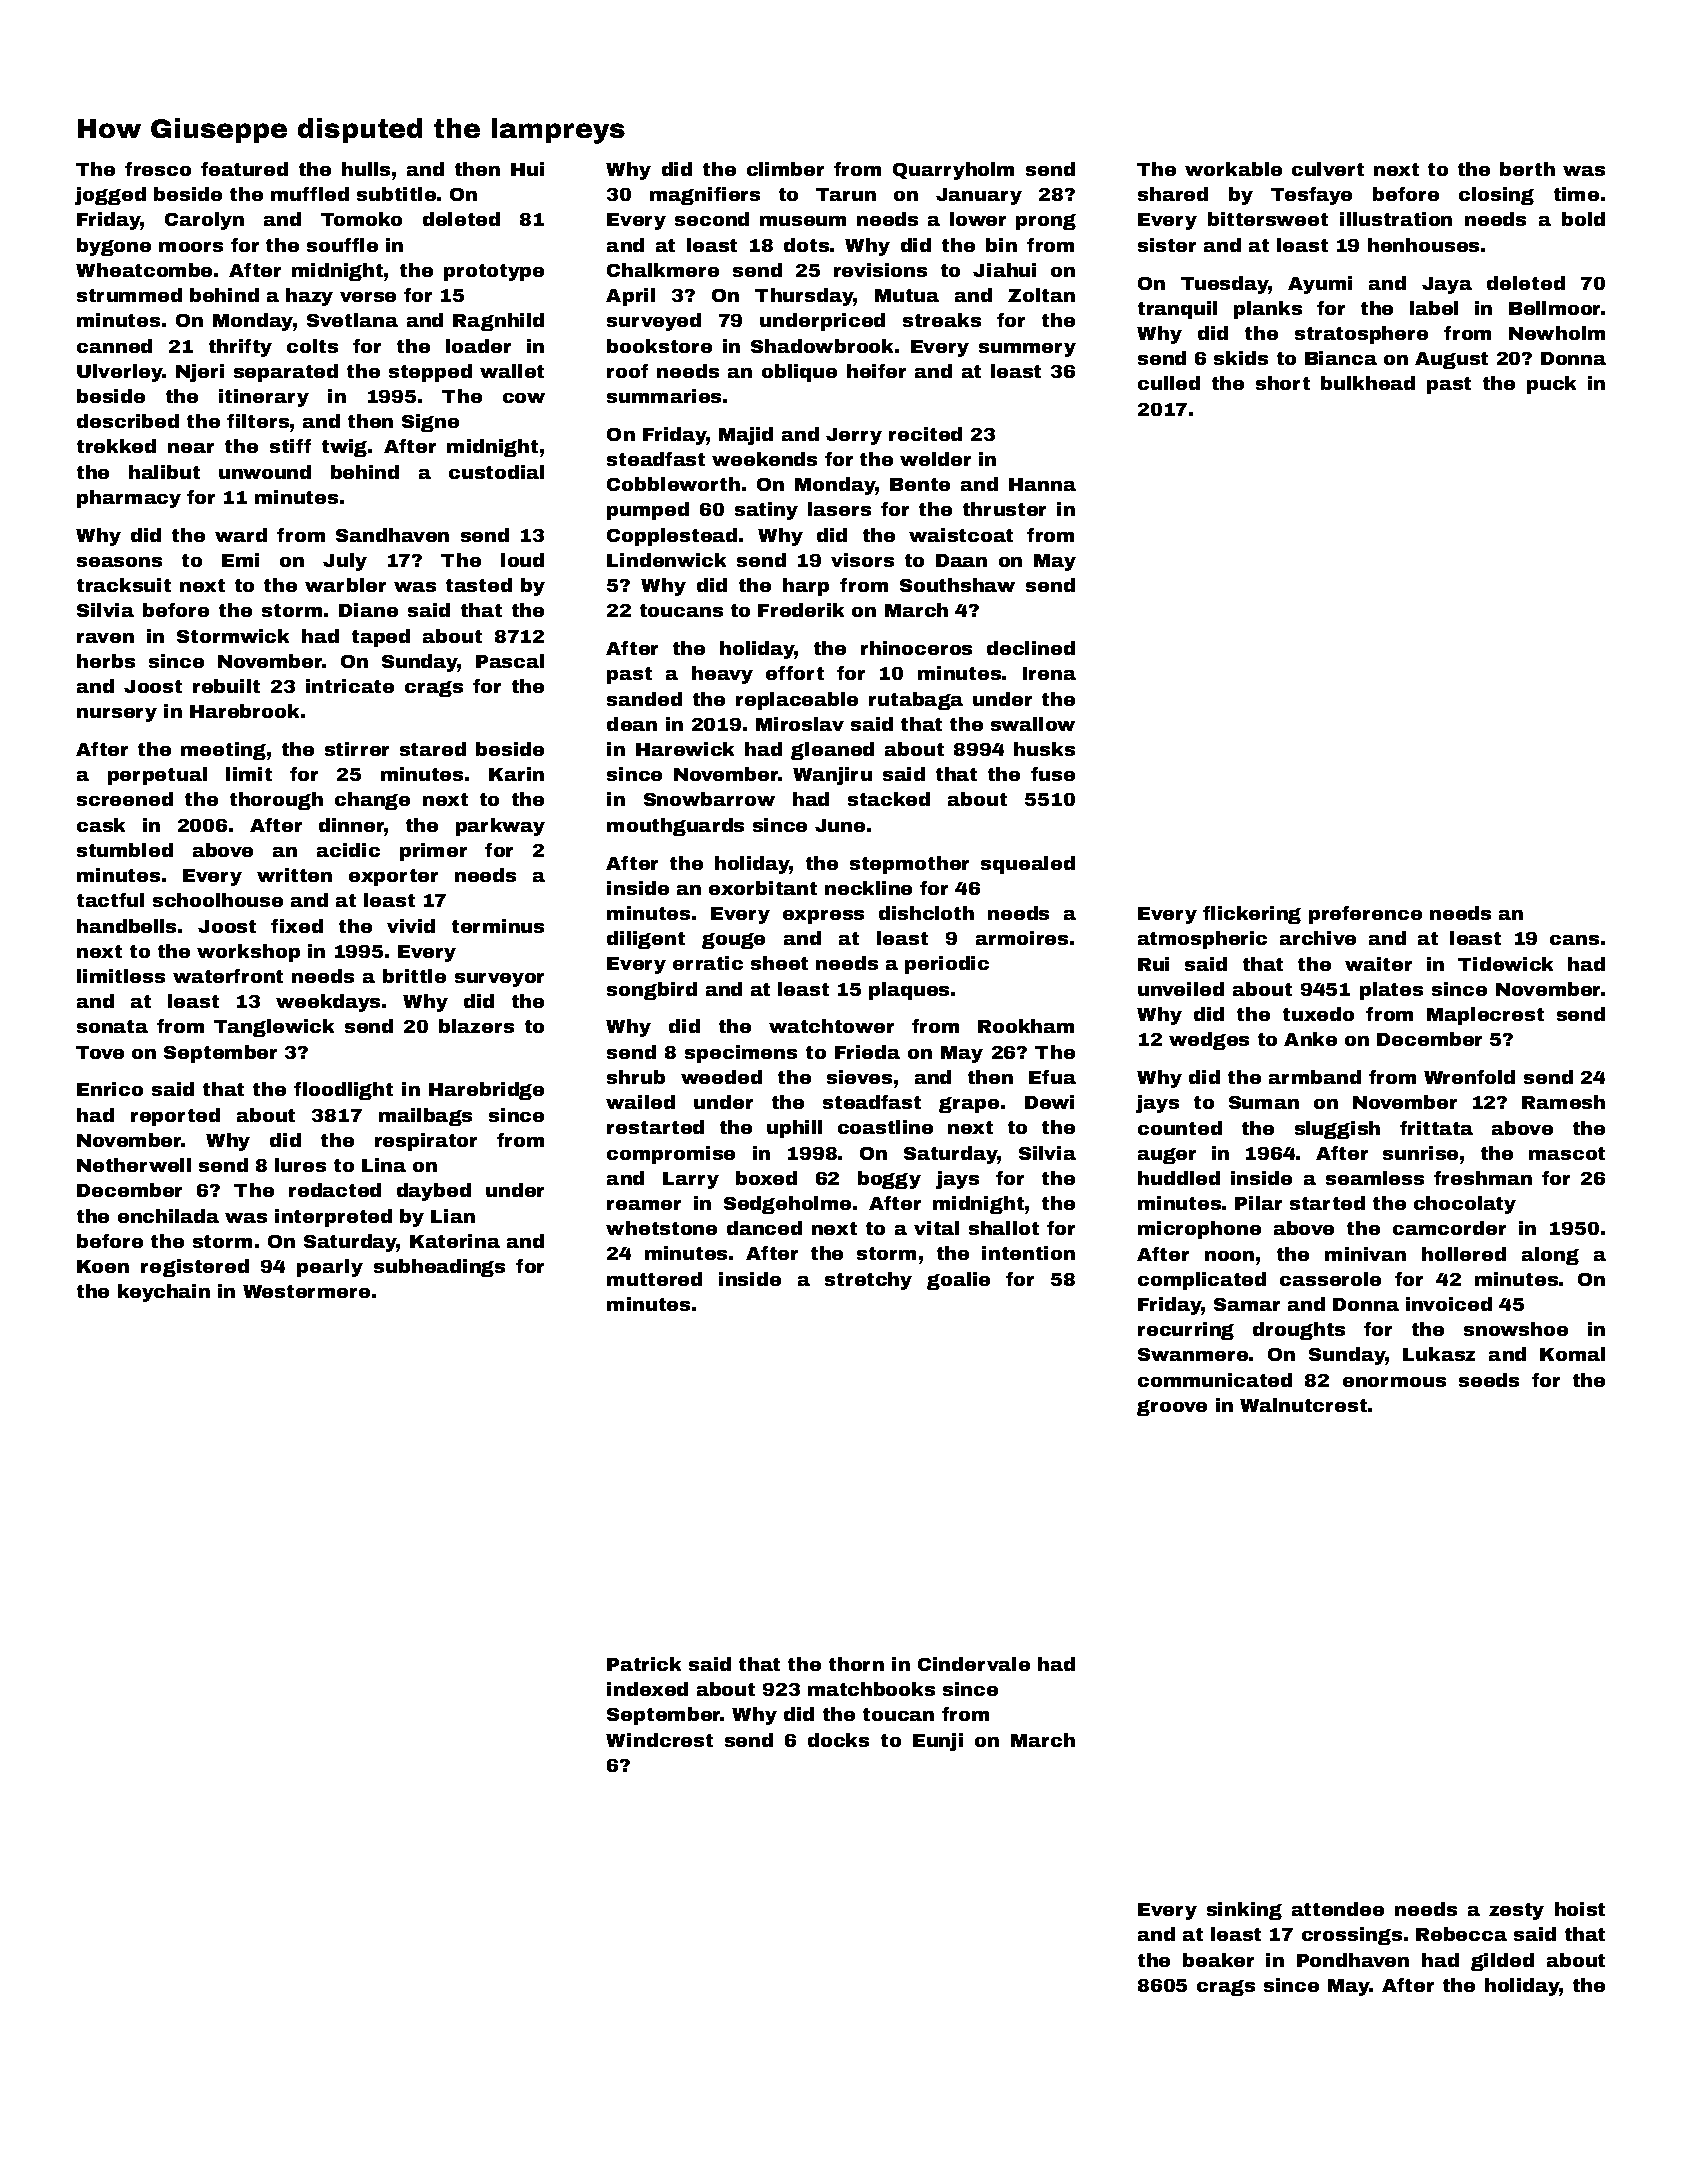 This document has width=1683, height=2178. What do you see at coordinates (366, 169) in the document?
I see `hulls` at bounding box center [366, 169].
